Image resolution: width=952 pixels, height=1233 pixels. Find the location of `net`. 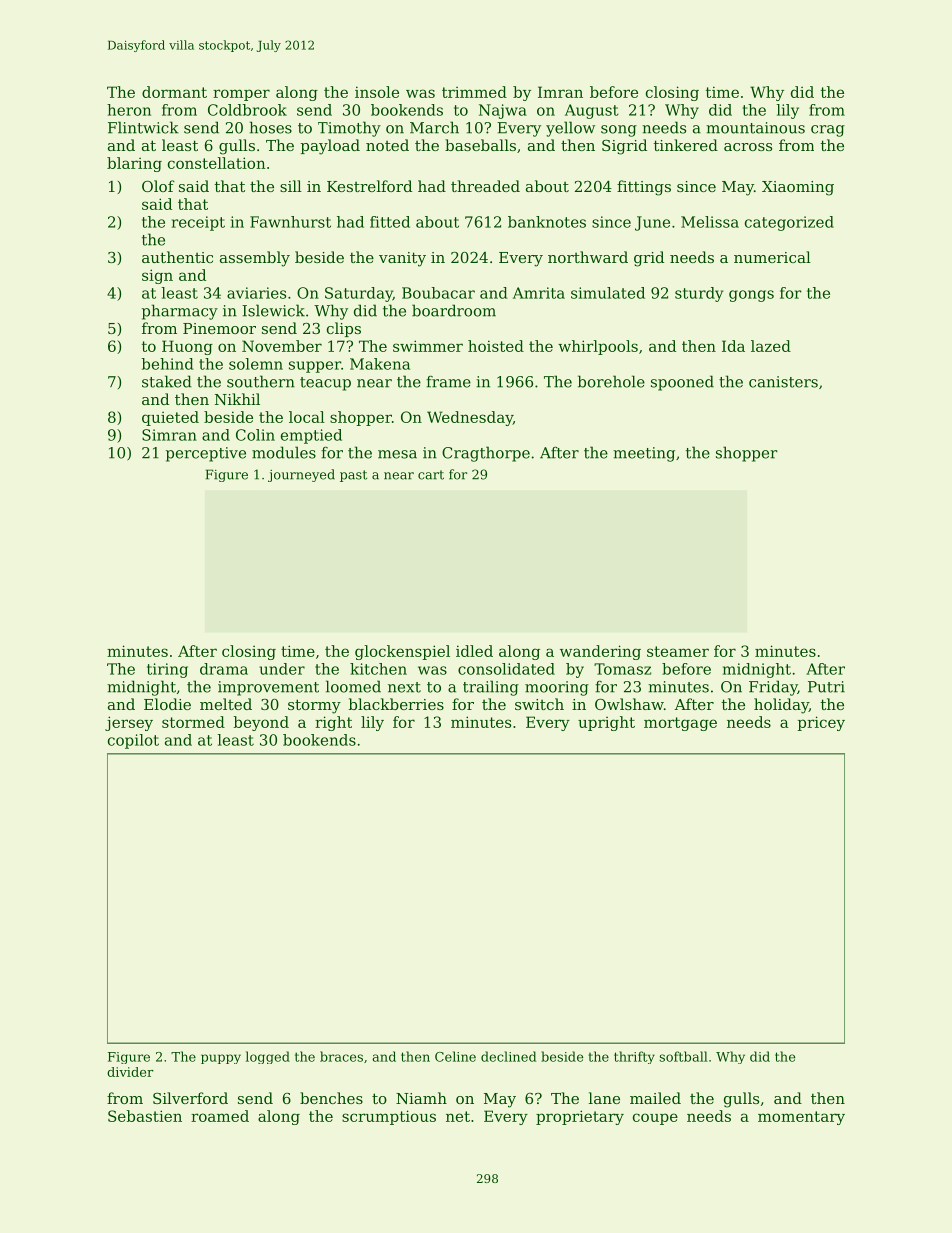

net is located at coordinates (458, 1116).
